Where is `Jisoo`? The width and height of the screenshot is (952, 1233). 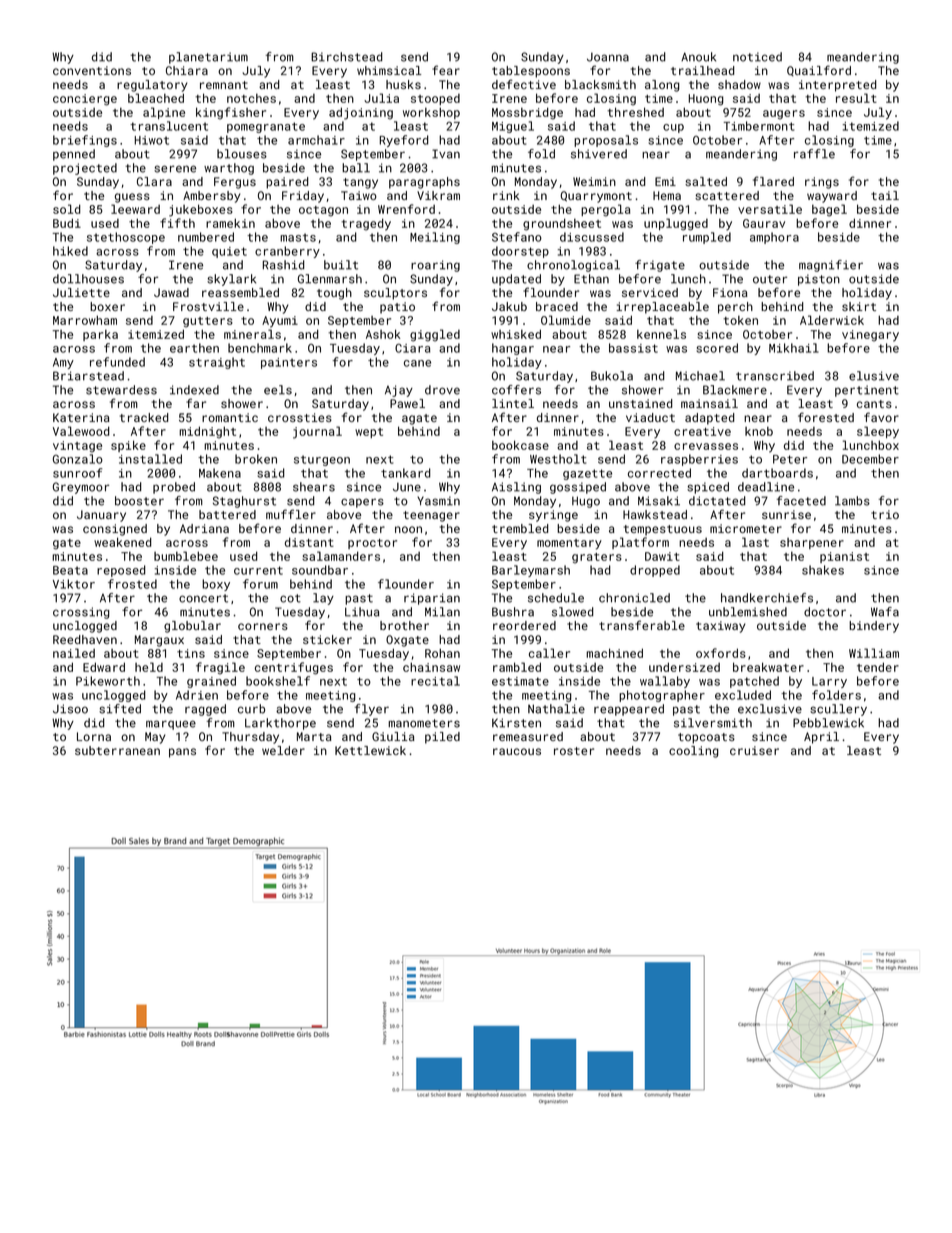
Jisoo is located at coordinates (70, 709).
